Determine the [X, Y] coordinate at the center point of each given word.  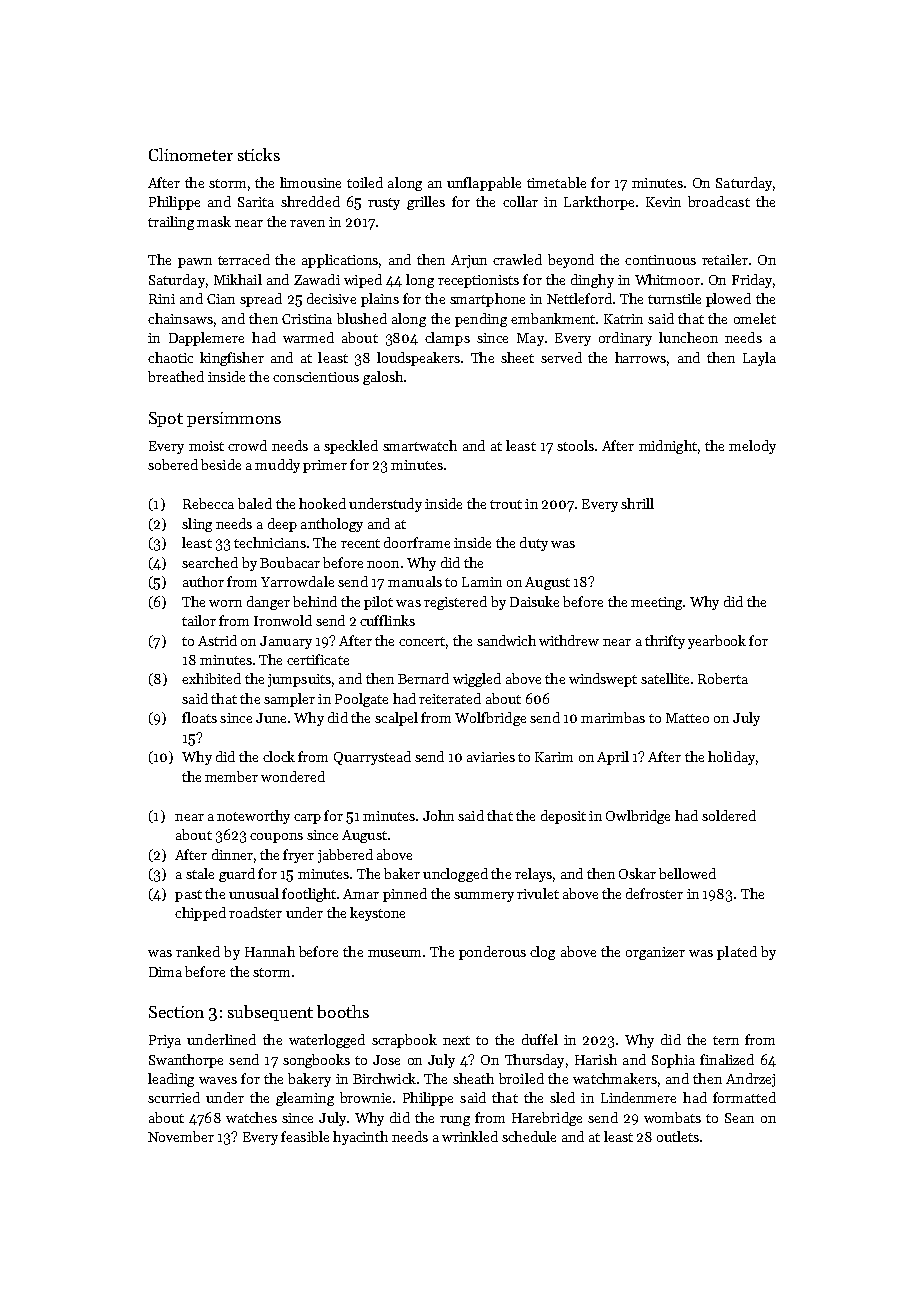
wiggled [477, 680]
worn [225, 603]
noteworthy [253, 817]
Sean [739, 1118]
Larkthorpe [599, 203]
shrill [637, 503]
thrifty [665, 642]
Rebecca [208, 503]
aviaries [491, 757]
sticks [259, 154]
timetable [556, 182]
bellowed [687, 873]
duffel [540, 1039]
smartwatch [420, 445]
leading [171, 1080]
